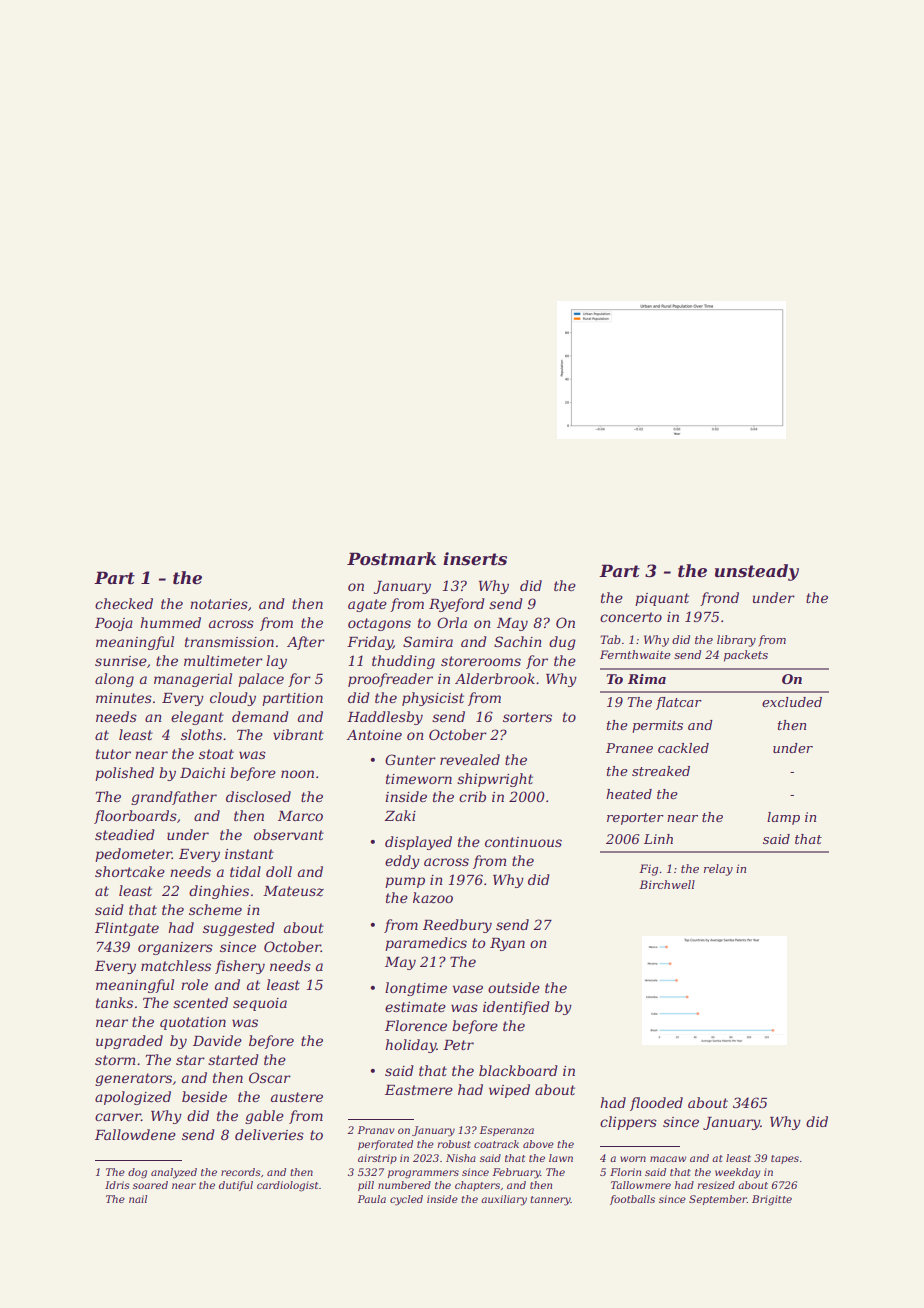 This screenshot has height=1308, width=924. Describe the element at coordinates (504, 1200) in the screenshot. I see `auxiliary` at that location.
